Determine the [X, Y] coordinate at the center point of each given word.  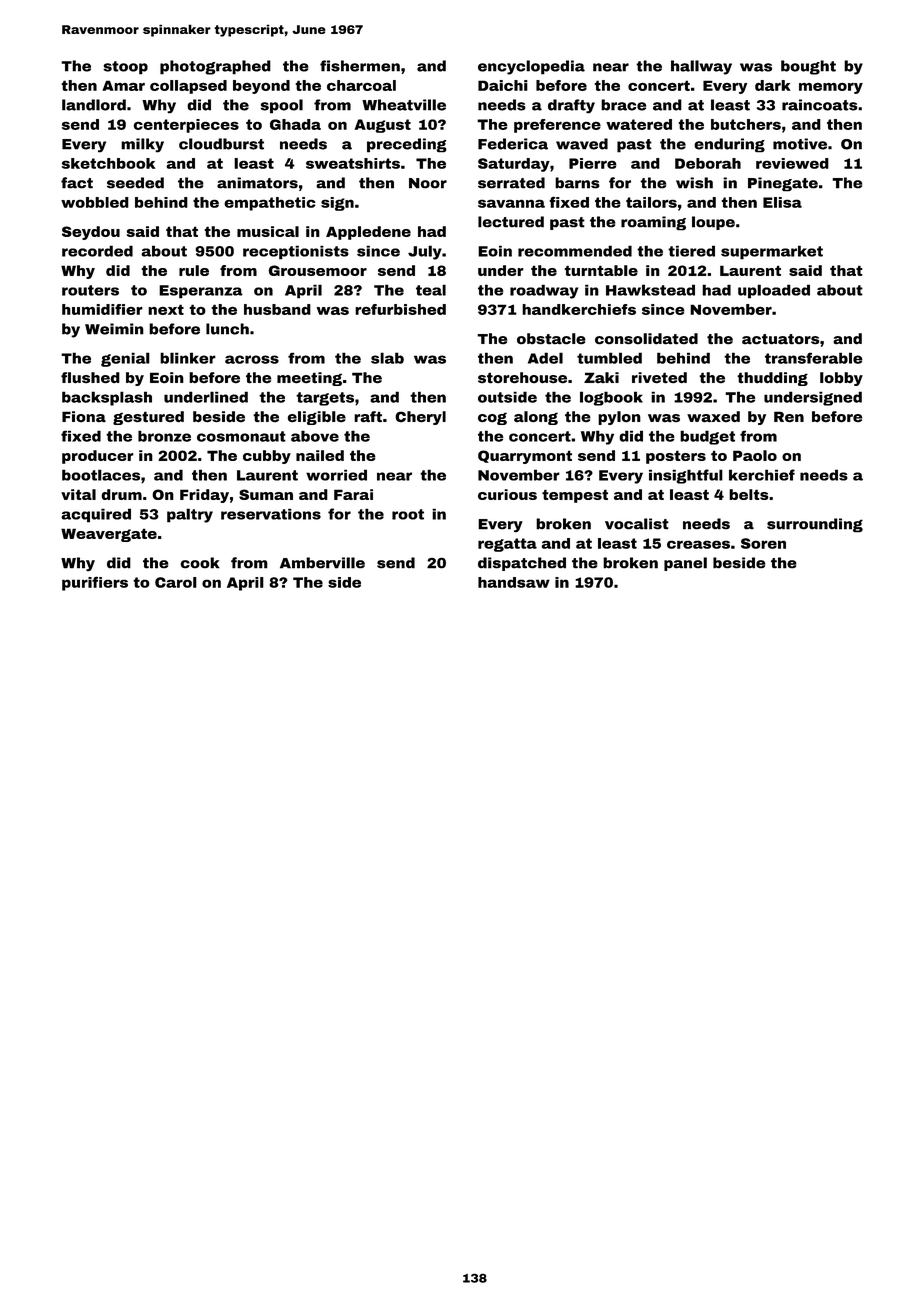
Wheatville [404, 105]
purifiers [95, 583]
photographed [215, 67]
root [408, 514]
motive [800, 144]
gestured [148, 418]
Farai [353, 494]
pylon [619, 418]
